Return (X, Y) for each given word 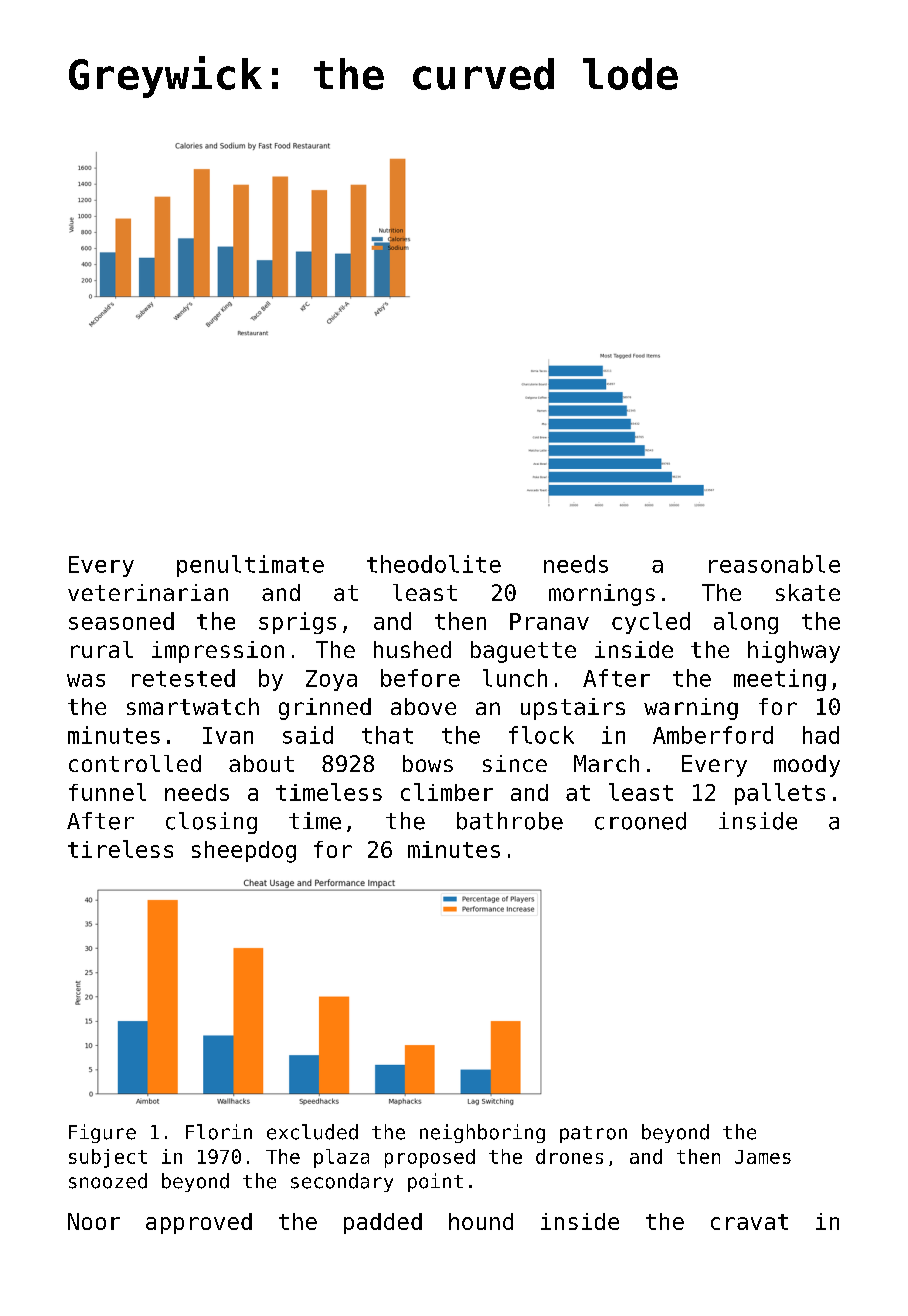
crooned (640, 821)
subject (108, 1158)
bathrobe (510, 821)
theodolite (434, 564)
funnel (107, 792)
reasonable (774, 564)
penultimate (250, 566)
